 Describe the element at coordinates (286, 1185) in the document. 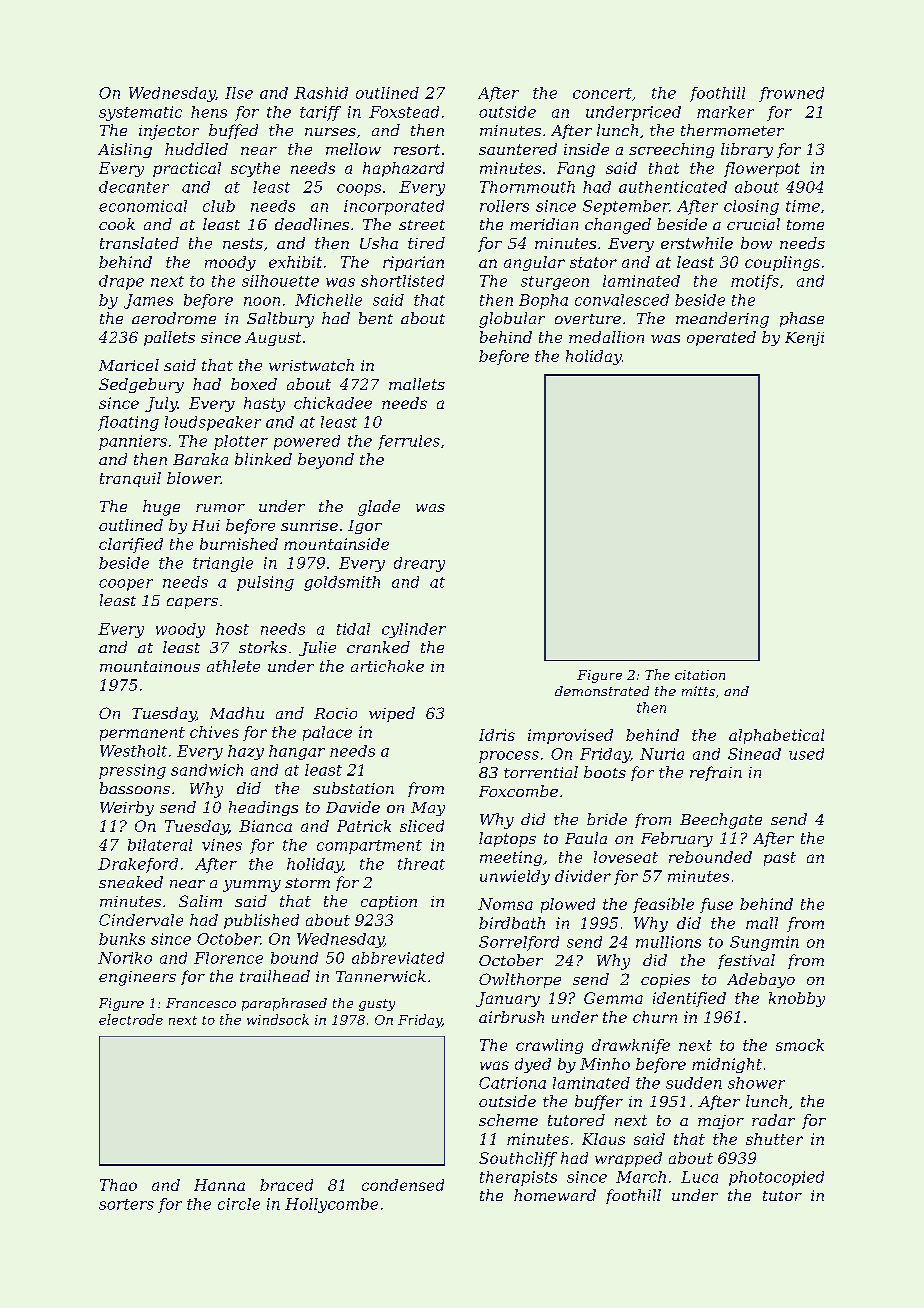

I see `braced` at that location.
